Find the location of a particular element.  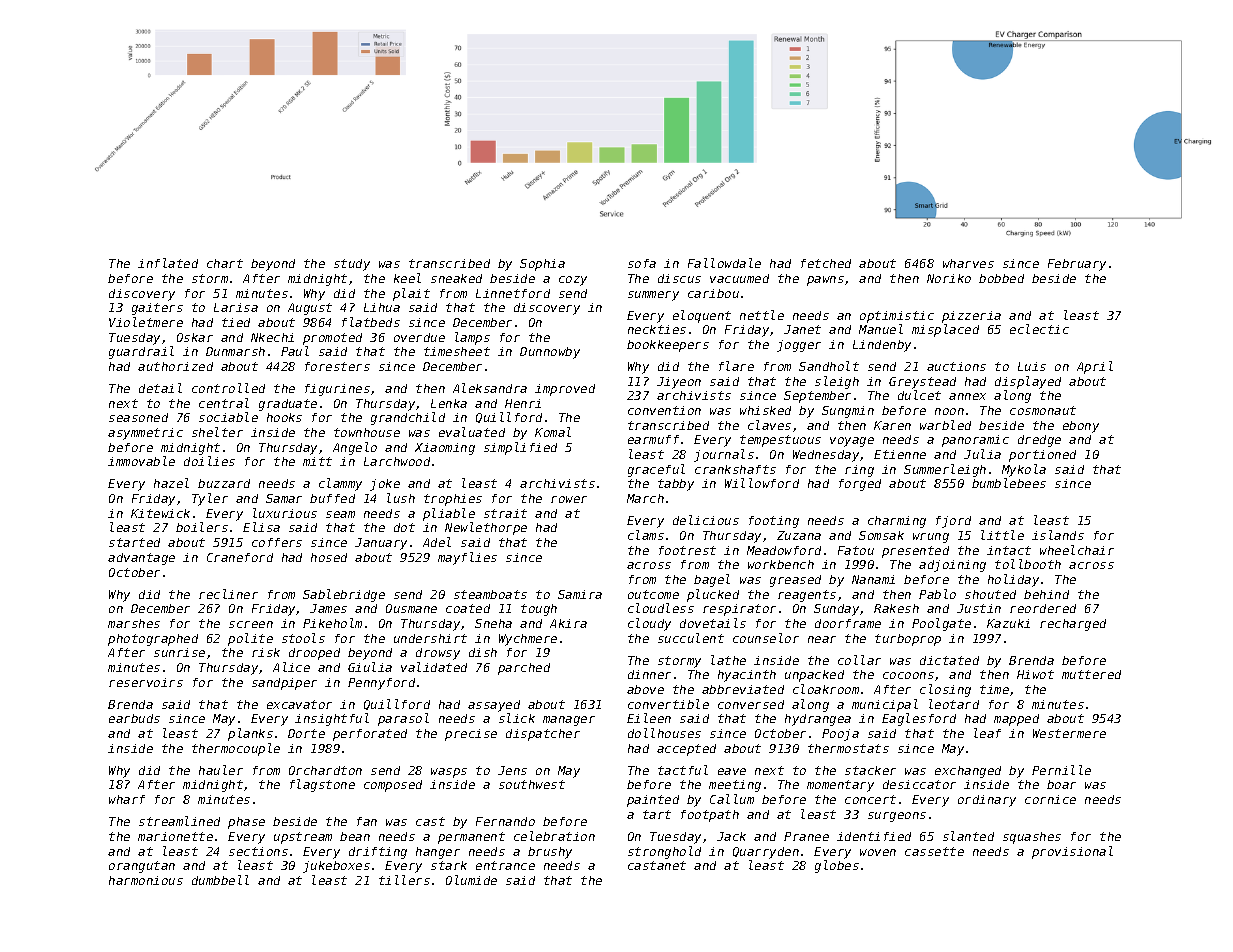

collar is located at coordinates (859, 660).
